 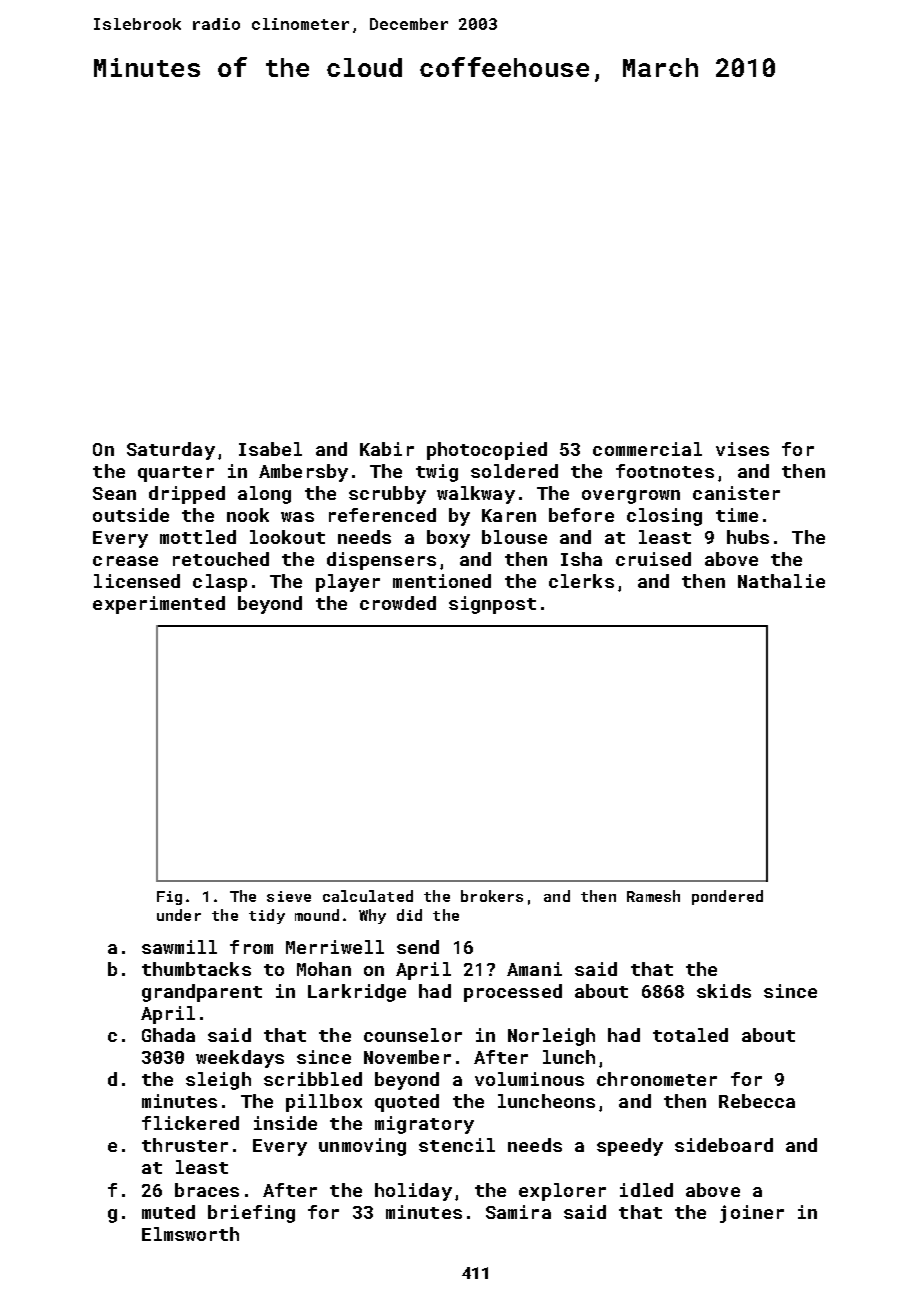 I want to click on crowded, so click(x=398, y=603).
